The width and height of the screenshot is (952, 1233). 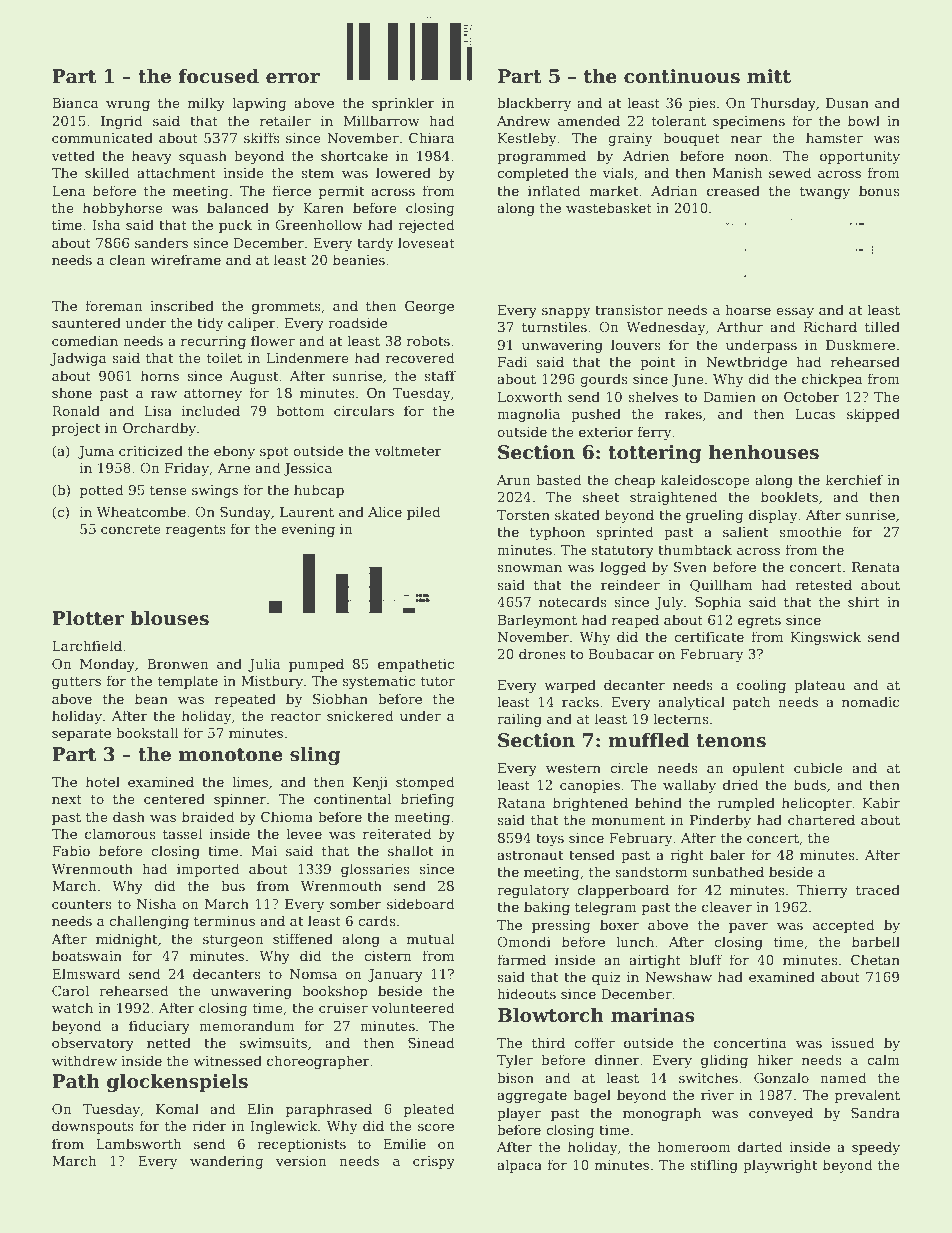 I want to click on Damien, so click(x=730, y=397).
